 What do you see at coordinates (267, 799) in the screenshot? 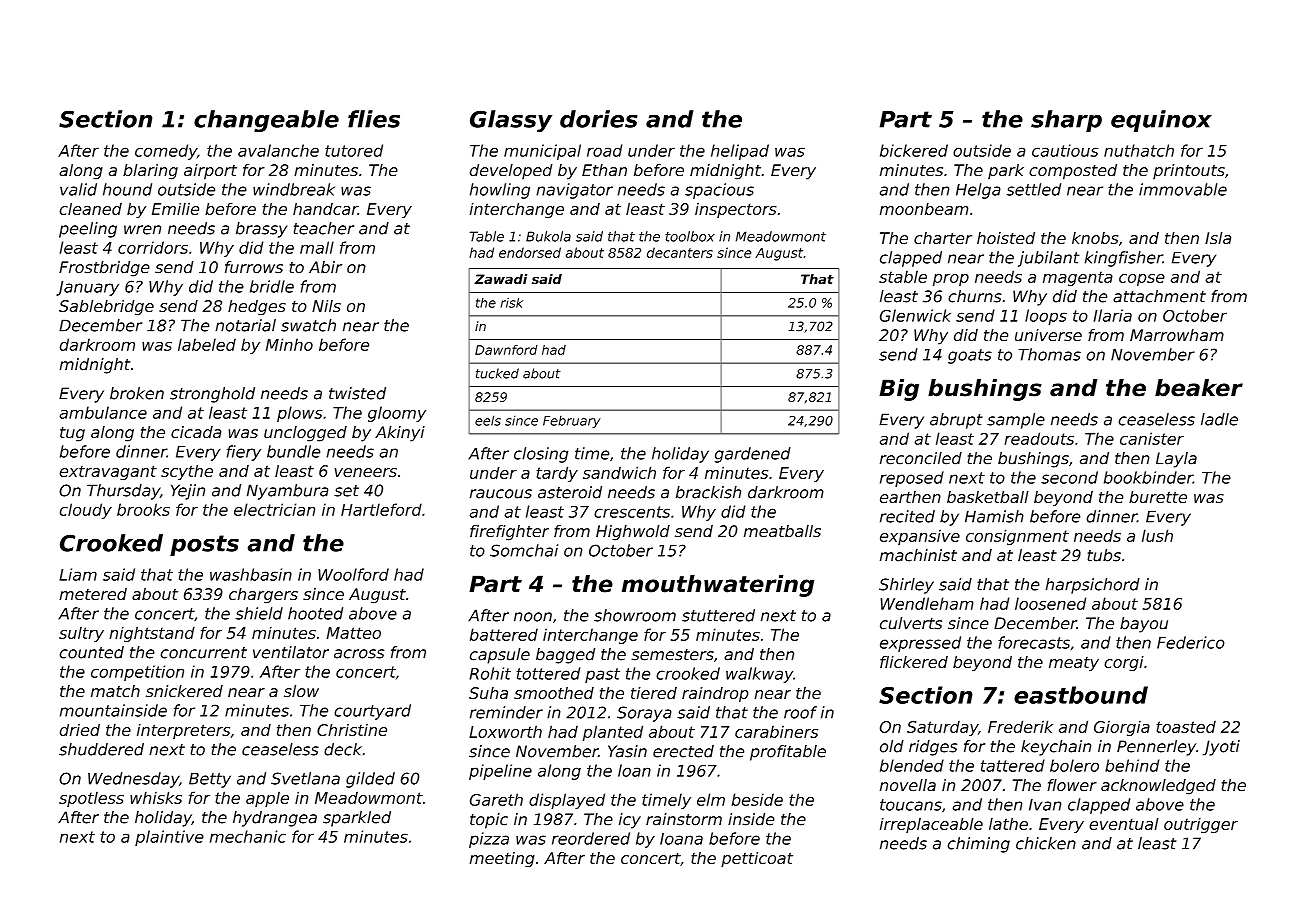
I see `apple` at bounding box center [267, 799].
